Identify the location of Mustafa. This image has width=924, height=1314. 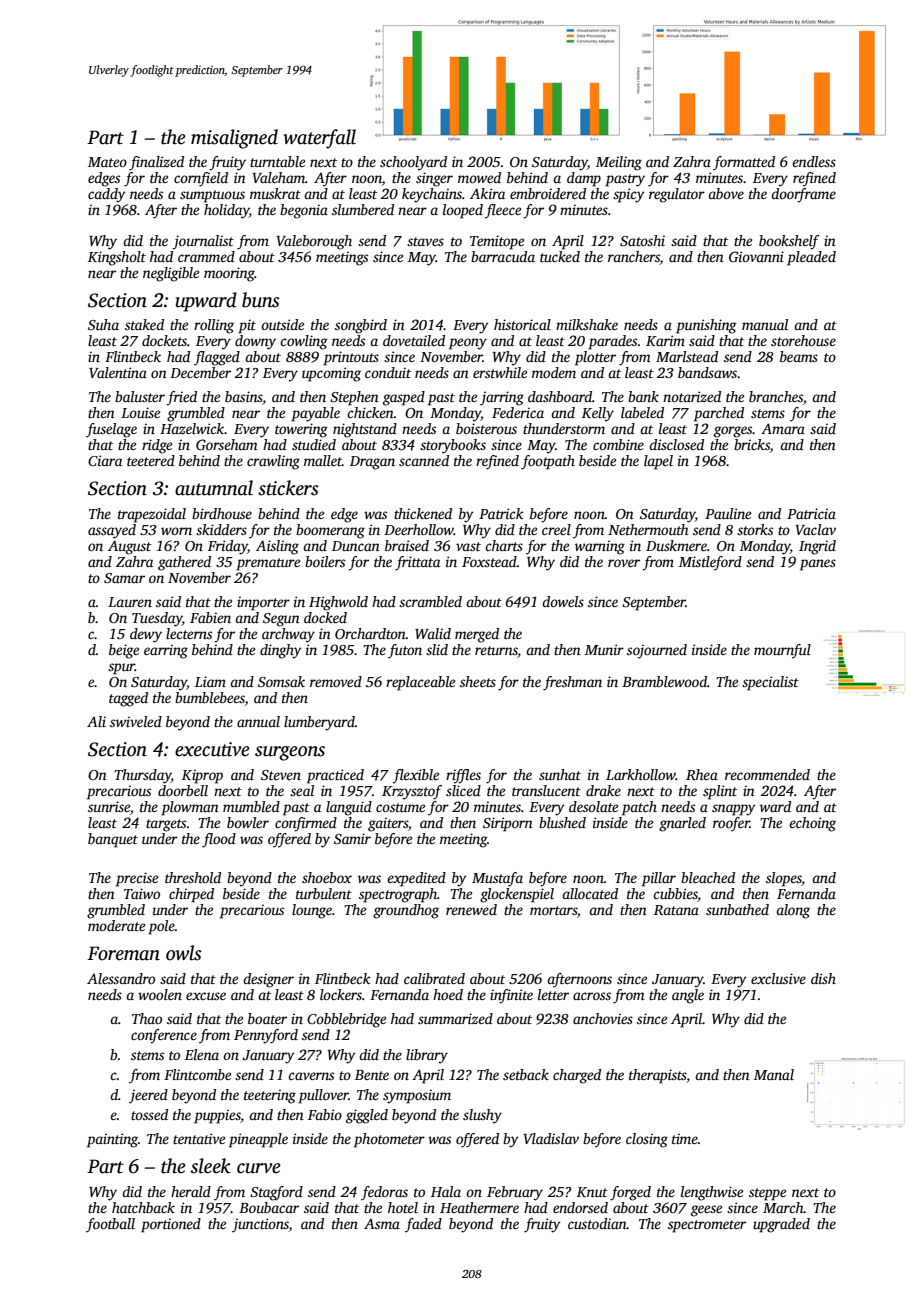
(497, 879).
